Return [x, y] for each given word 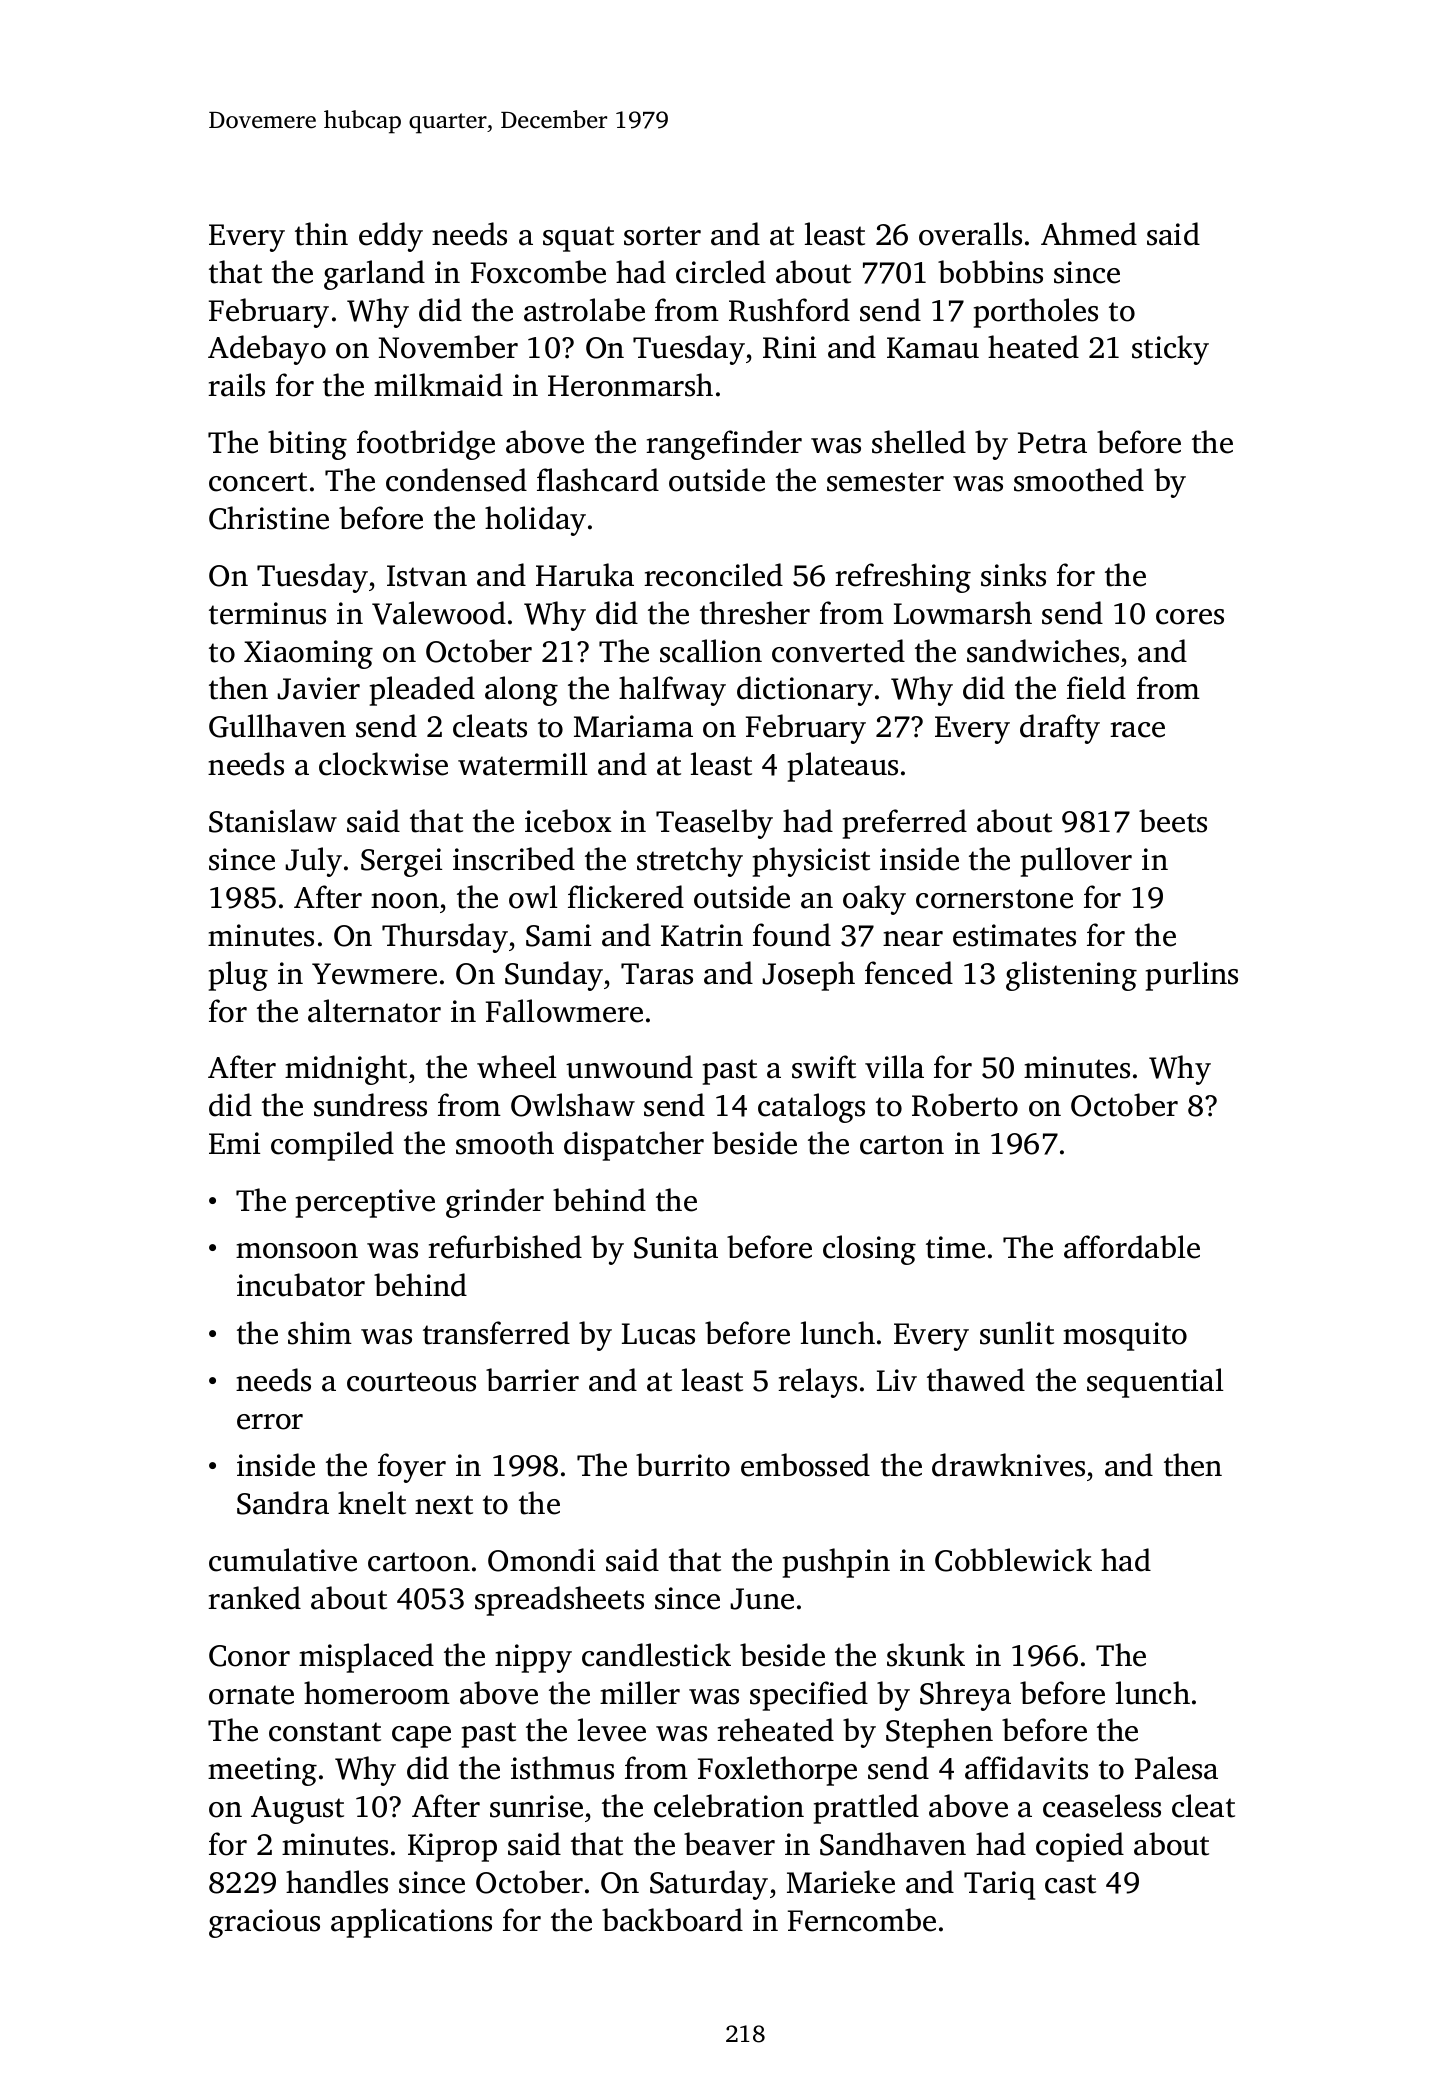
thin [321, 234]
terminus [267, 613]
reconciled [713, 575]
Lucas [658, 1334]
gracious [264, 1923]
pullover [1076, 862]
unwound [629, 1067]
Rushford [789, 310]
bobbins [990, 272]
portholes [1036, 313]
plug [238, 976]
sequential [1155, 1383]
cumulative [283, 1560]
